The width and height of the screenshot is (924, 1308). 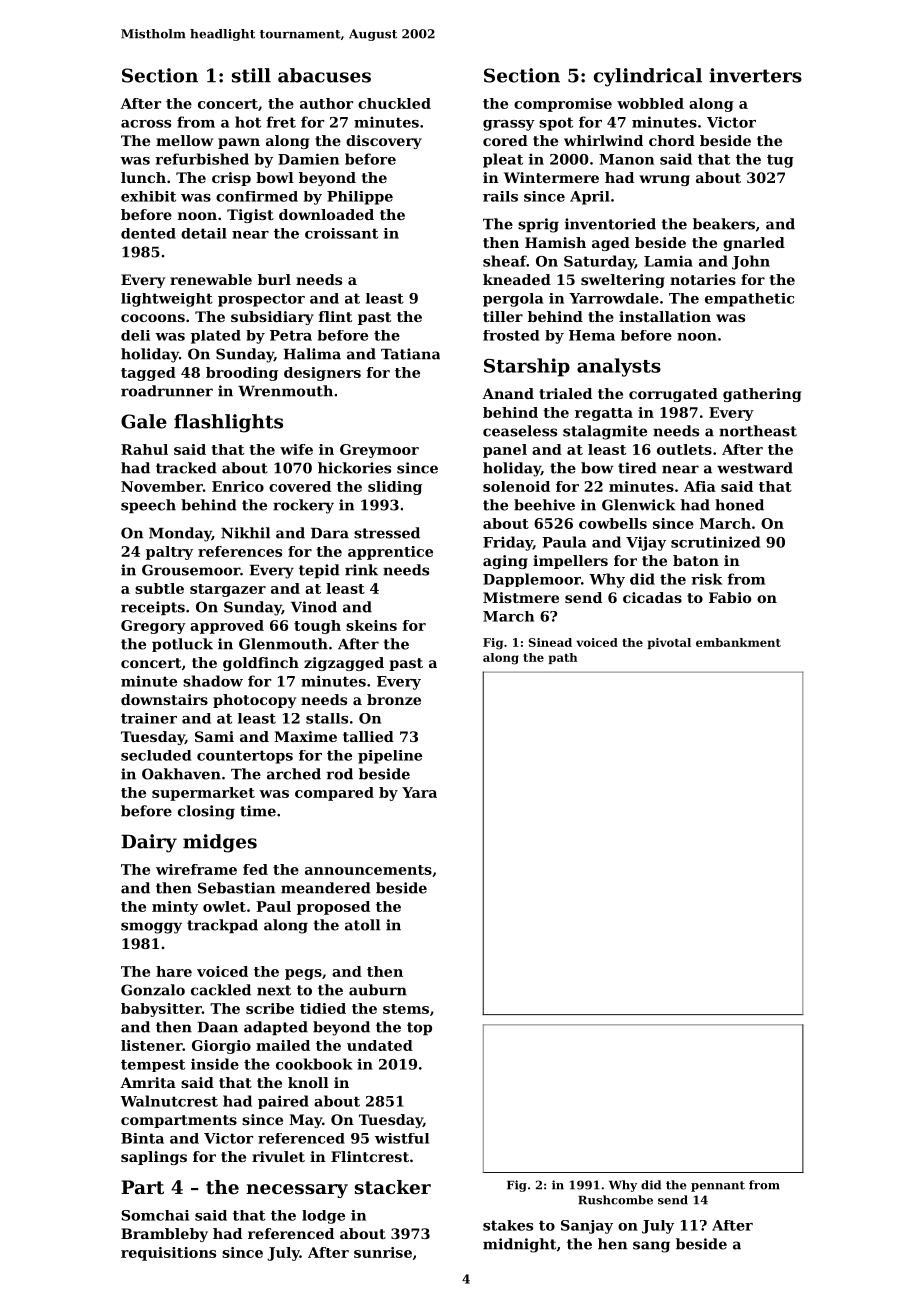 I want to click on covered, so click(x=300, y=486).
